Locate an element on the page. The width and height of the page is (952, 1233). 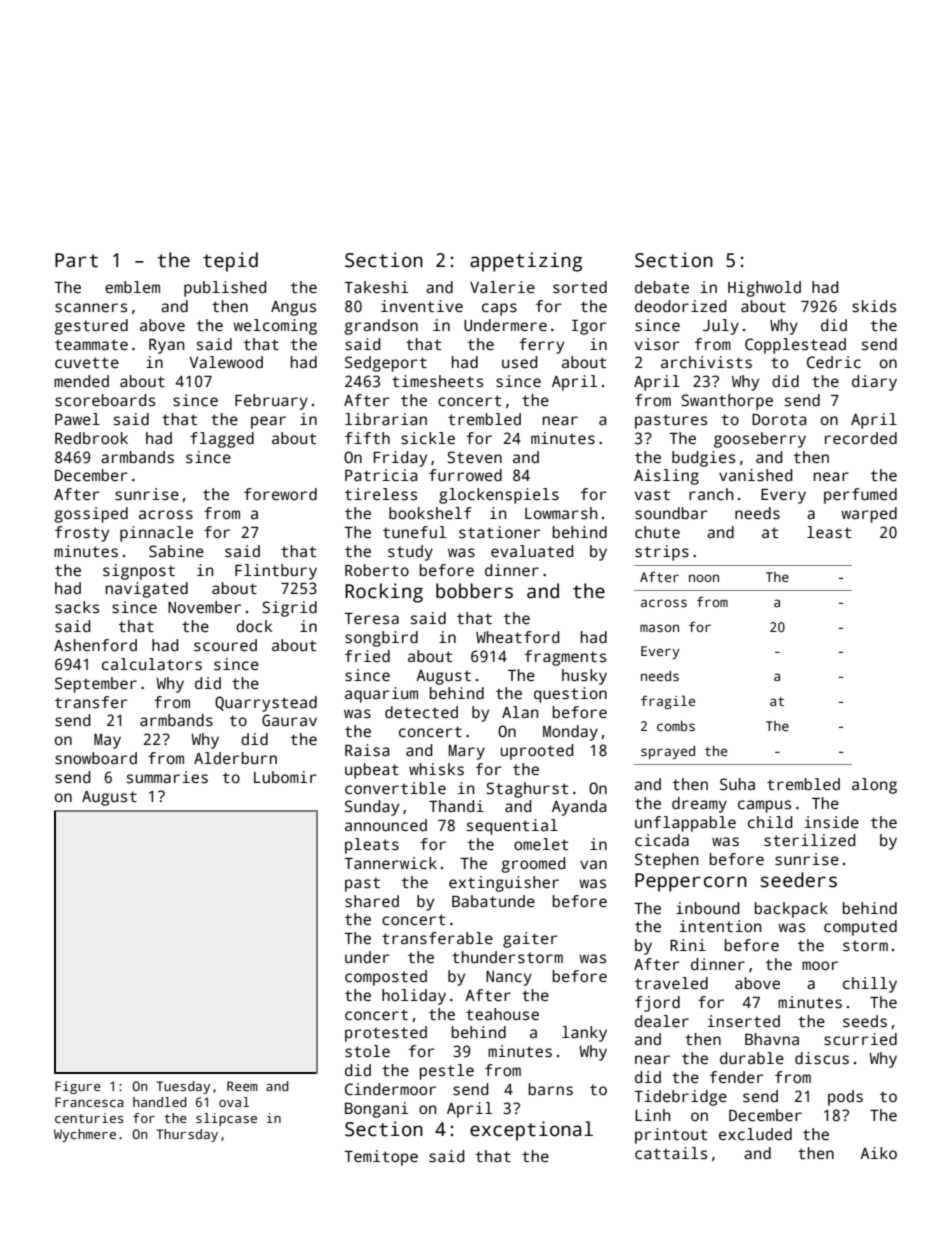
skids is located at coordinates (874, 306).
